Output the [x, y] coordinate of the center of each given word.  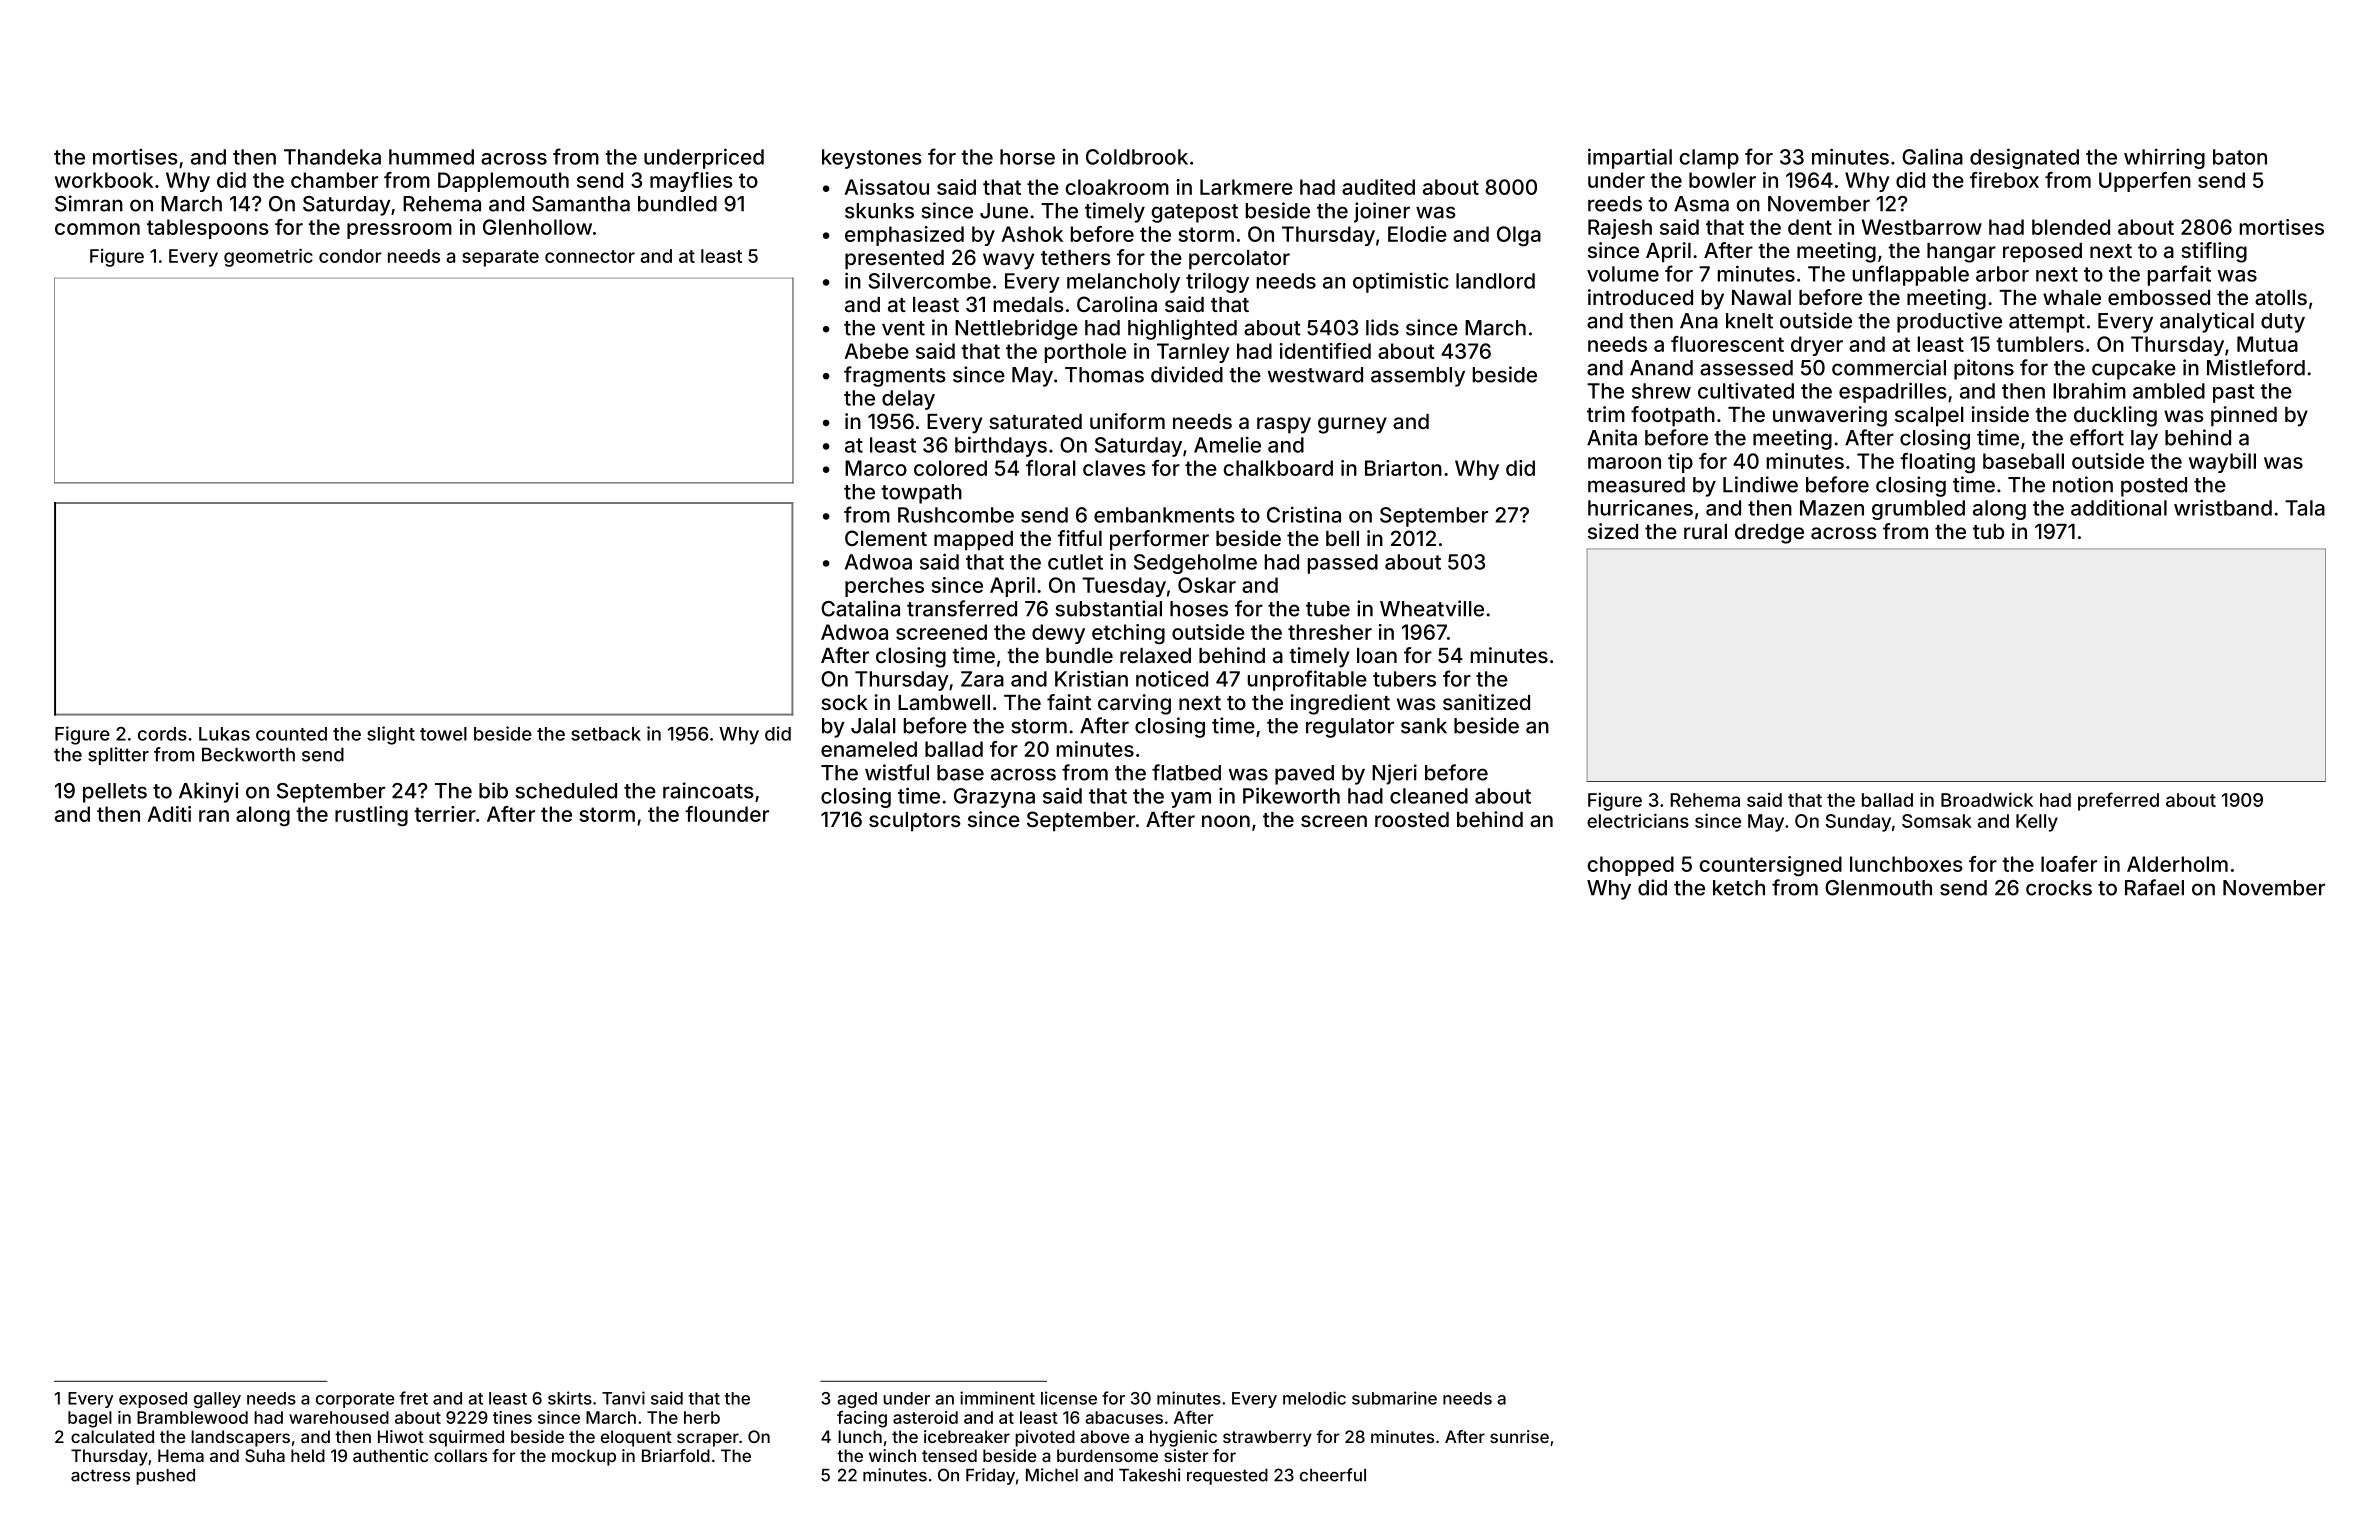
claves [1114, 468]
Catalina [860, 608]
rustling [371, 816]
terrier [445, 814]
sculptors [915, 822]
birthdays [1001, 446]
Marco [876, 468]
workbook [104, 180]
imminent [997, 1398]
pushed [165, 1477]
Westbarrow [1922, 227]
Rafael [2154, 887]
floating [1937, 463]
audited [1378, 187]
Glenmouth [1878, 888]
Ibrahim [2089, 390]
